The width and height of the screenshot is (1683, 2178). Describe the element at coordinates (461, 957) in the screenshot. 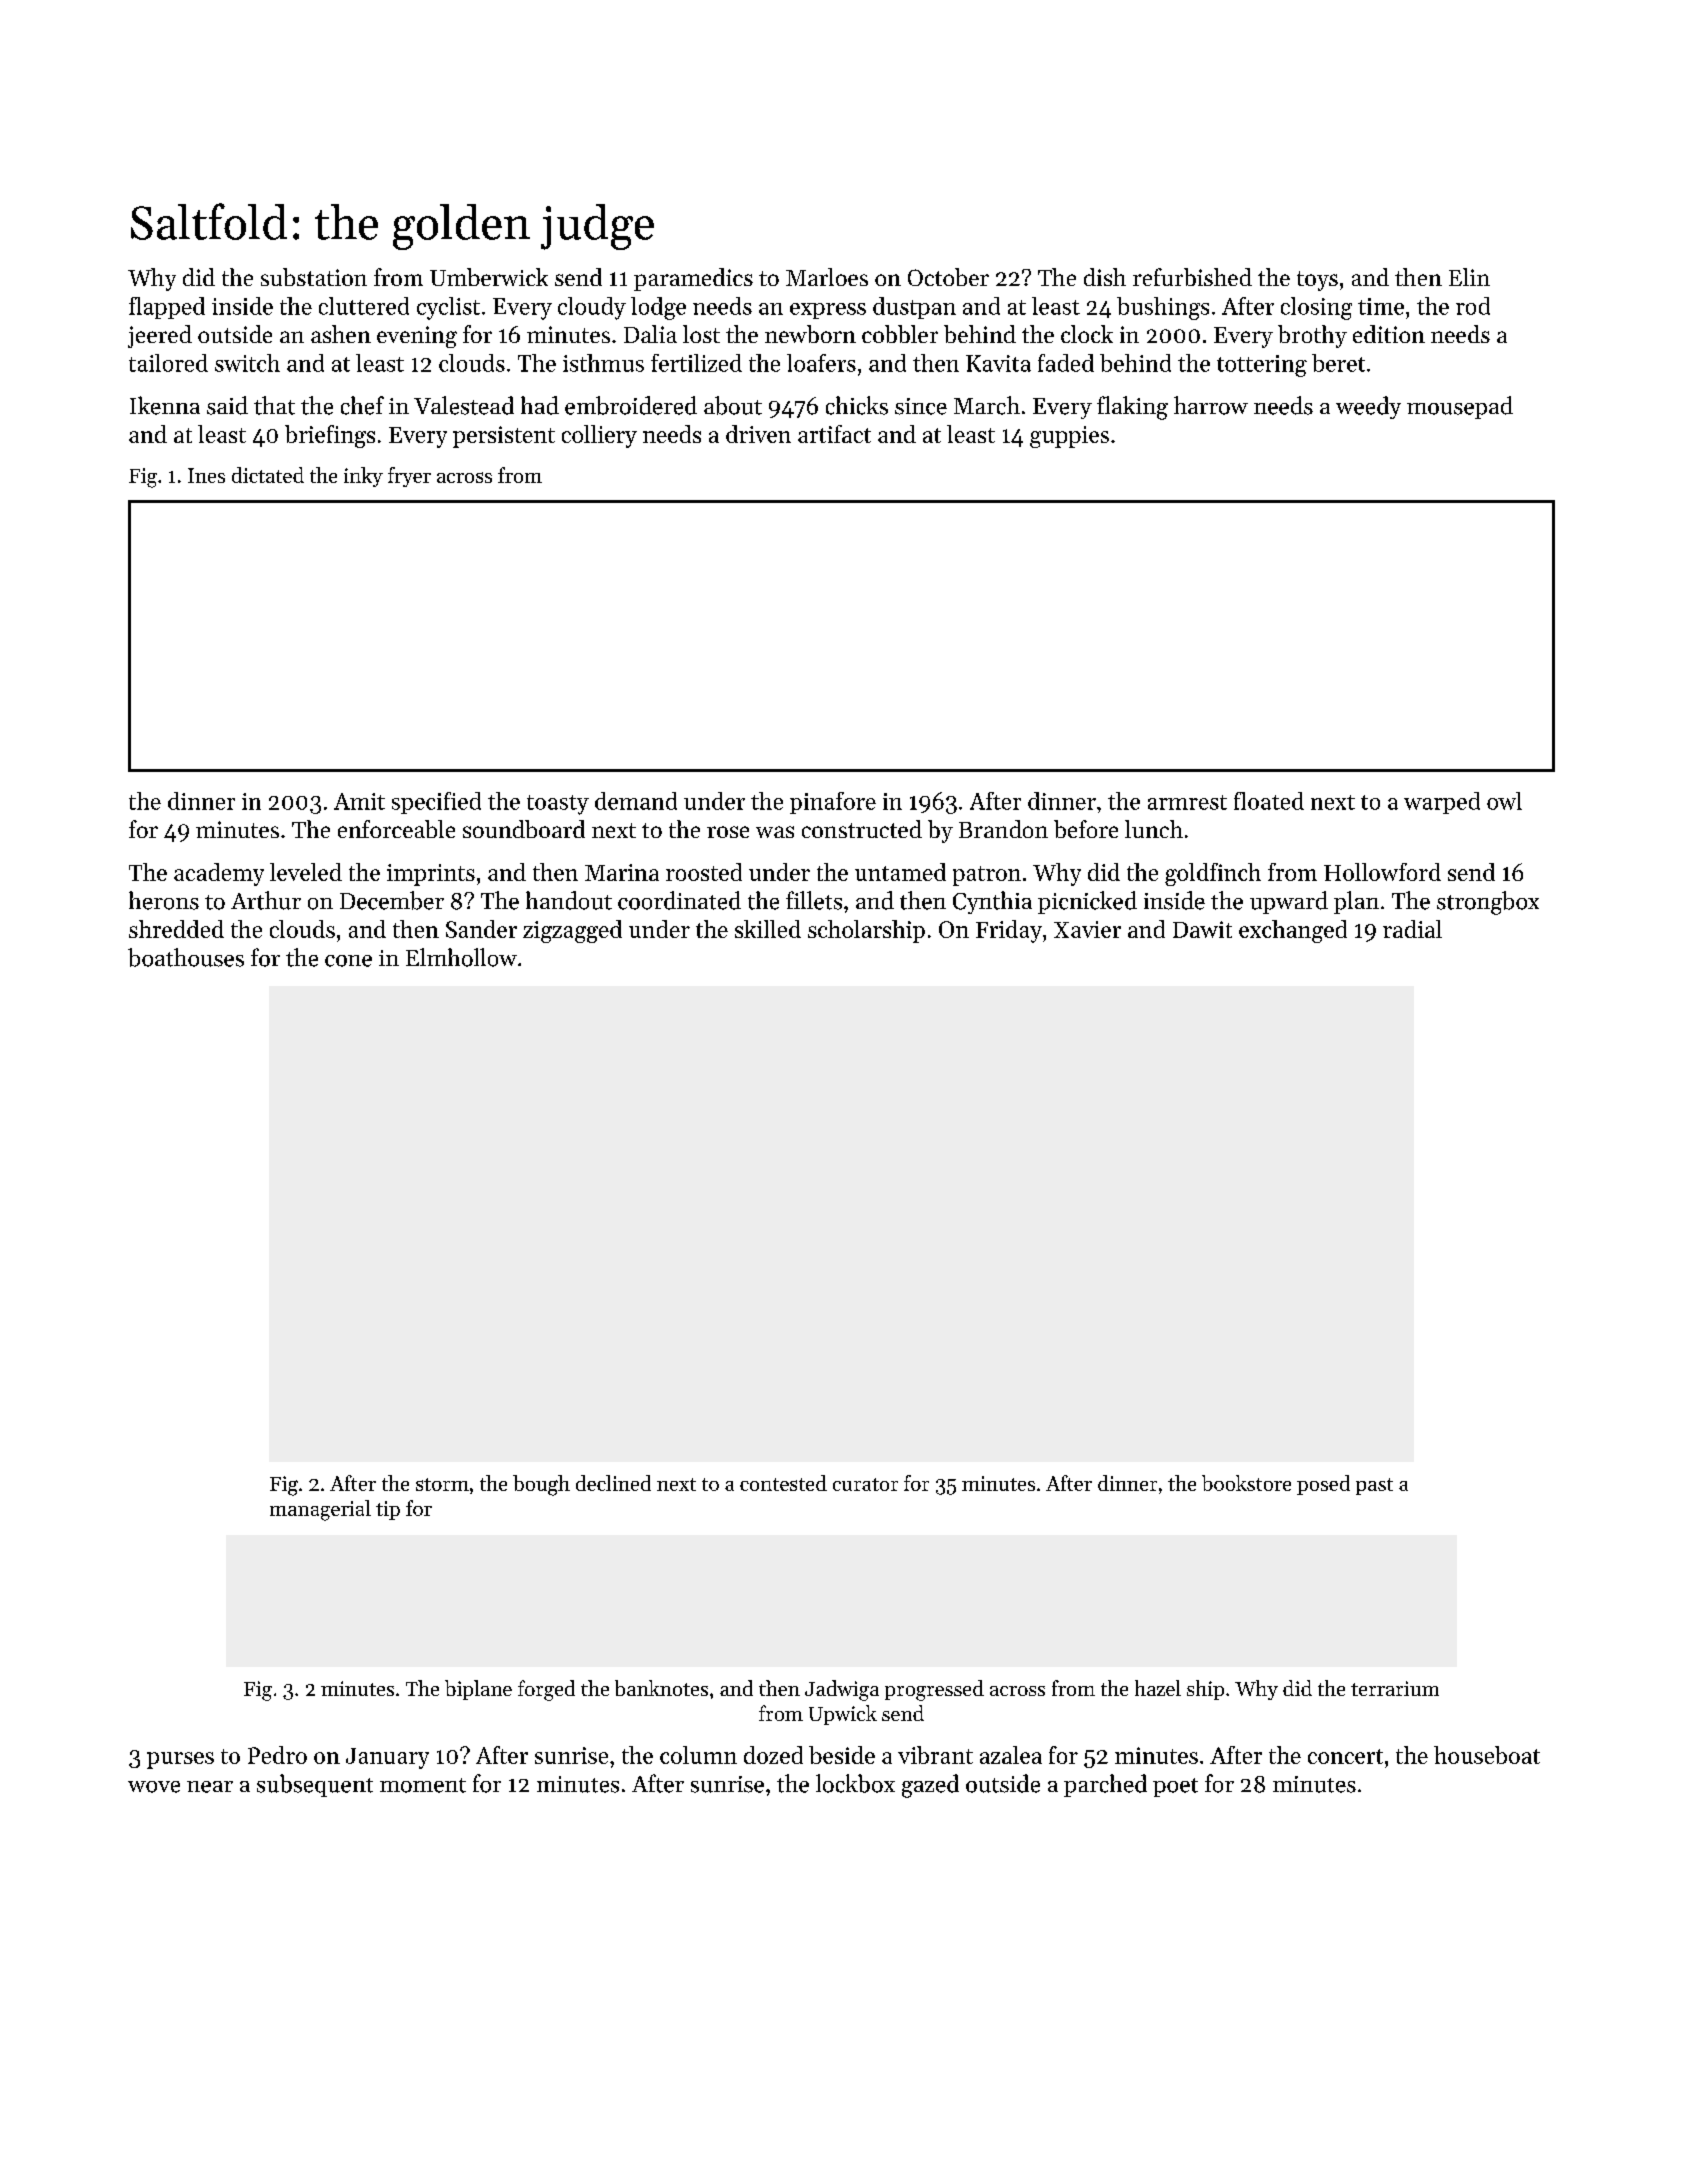

I see `Elmhollow` at that location.
